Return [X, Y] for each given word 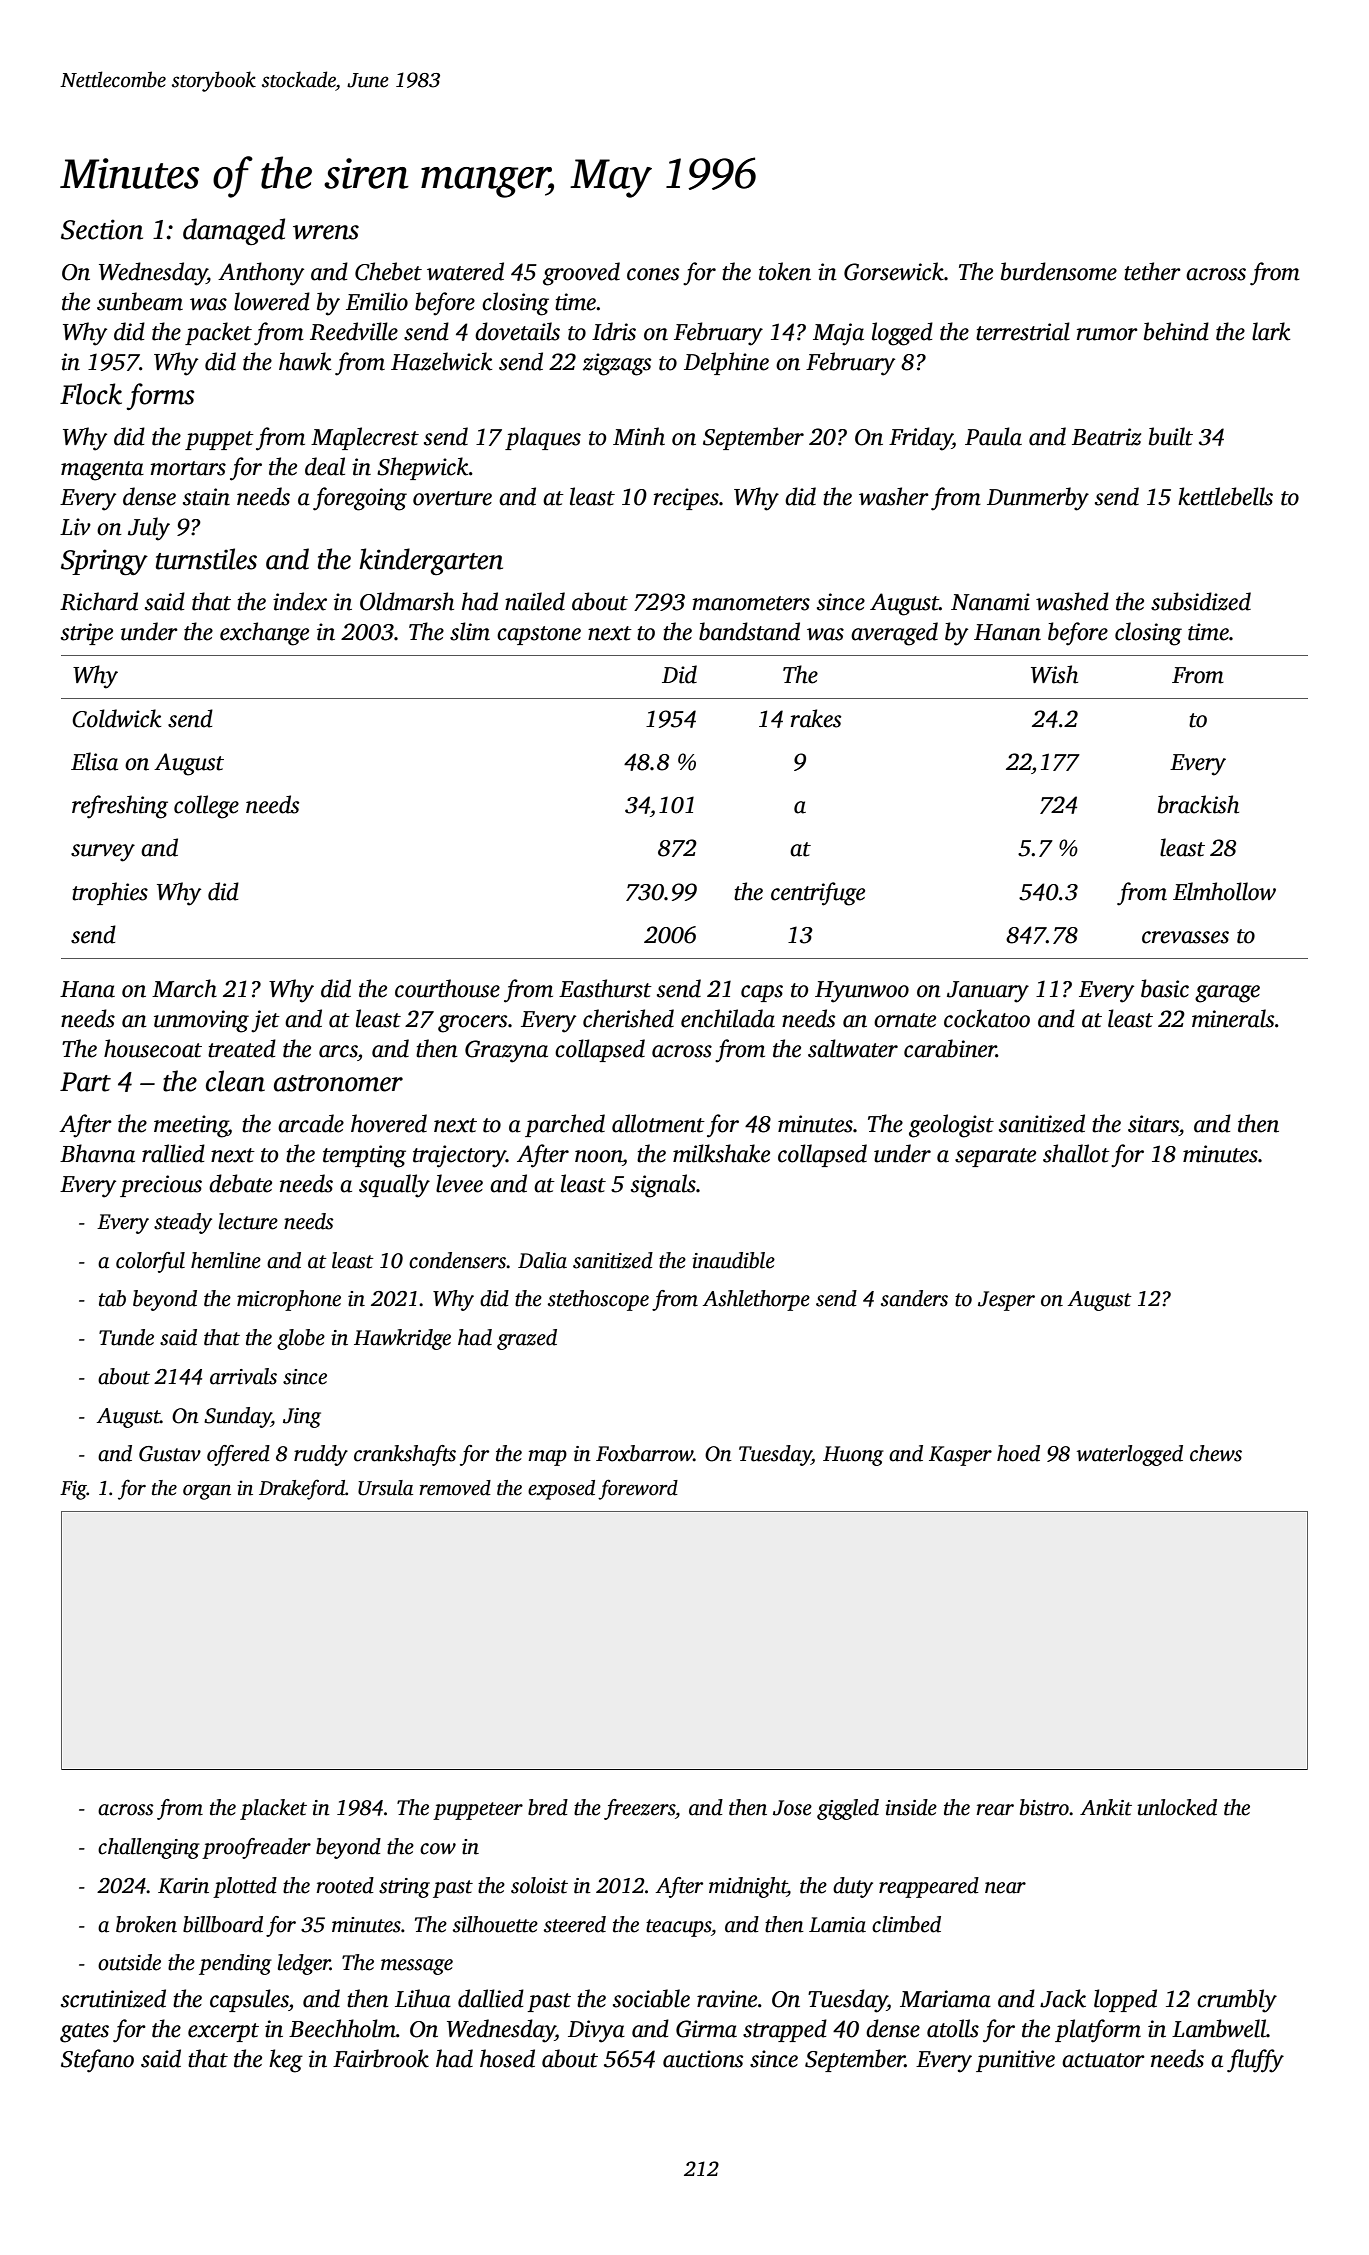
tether [1152, 271]
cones [653, 274]
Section [102, 229]
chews [1216, 1453]
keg [286, 2061]
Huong [853, 1456]
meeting [191, 1126]
